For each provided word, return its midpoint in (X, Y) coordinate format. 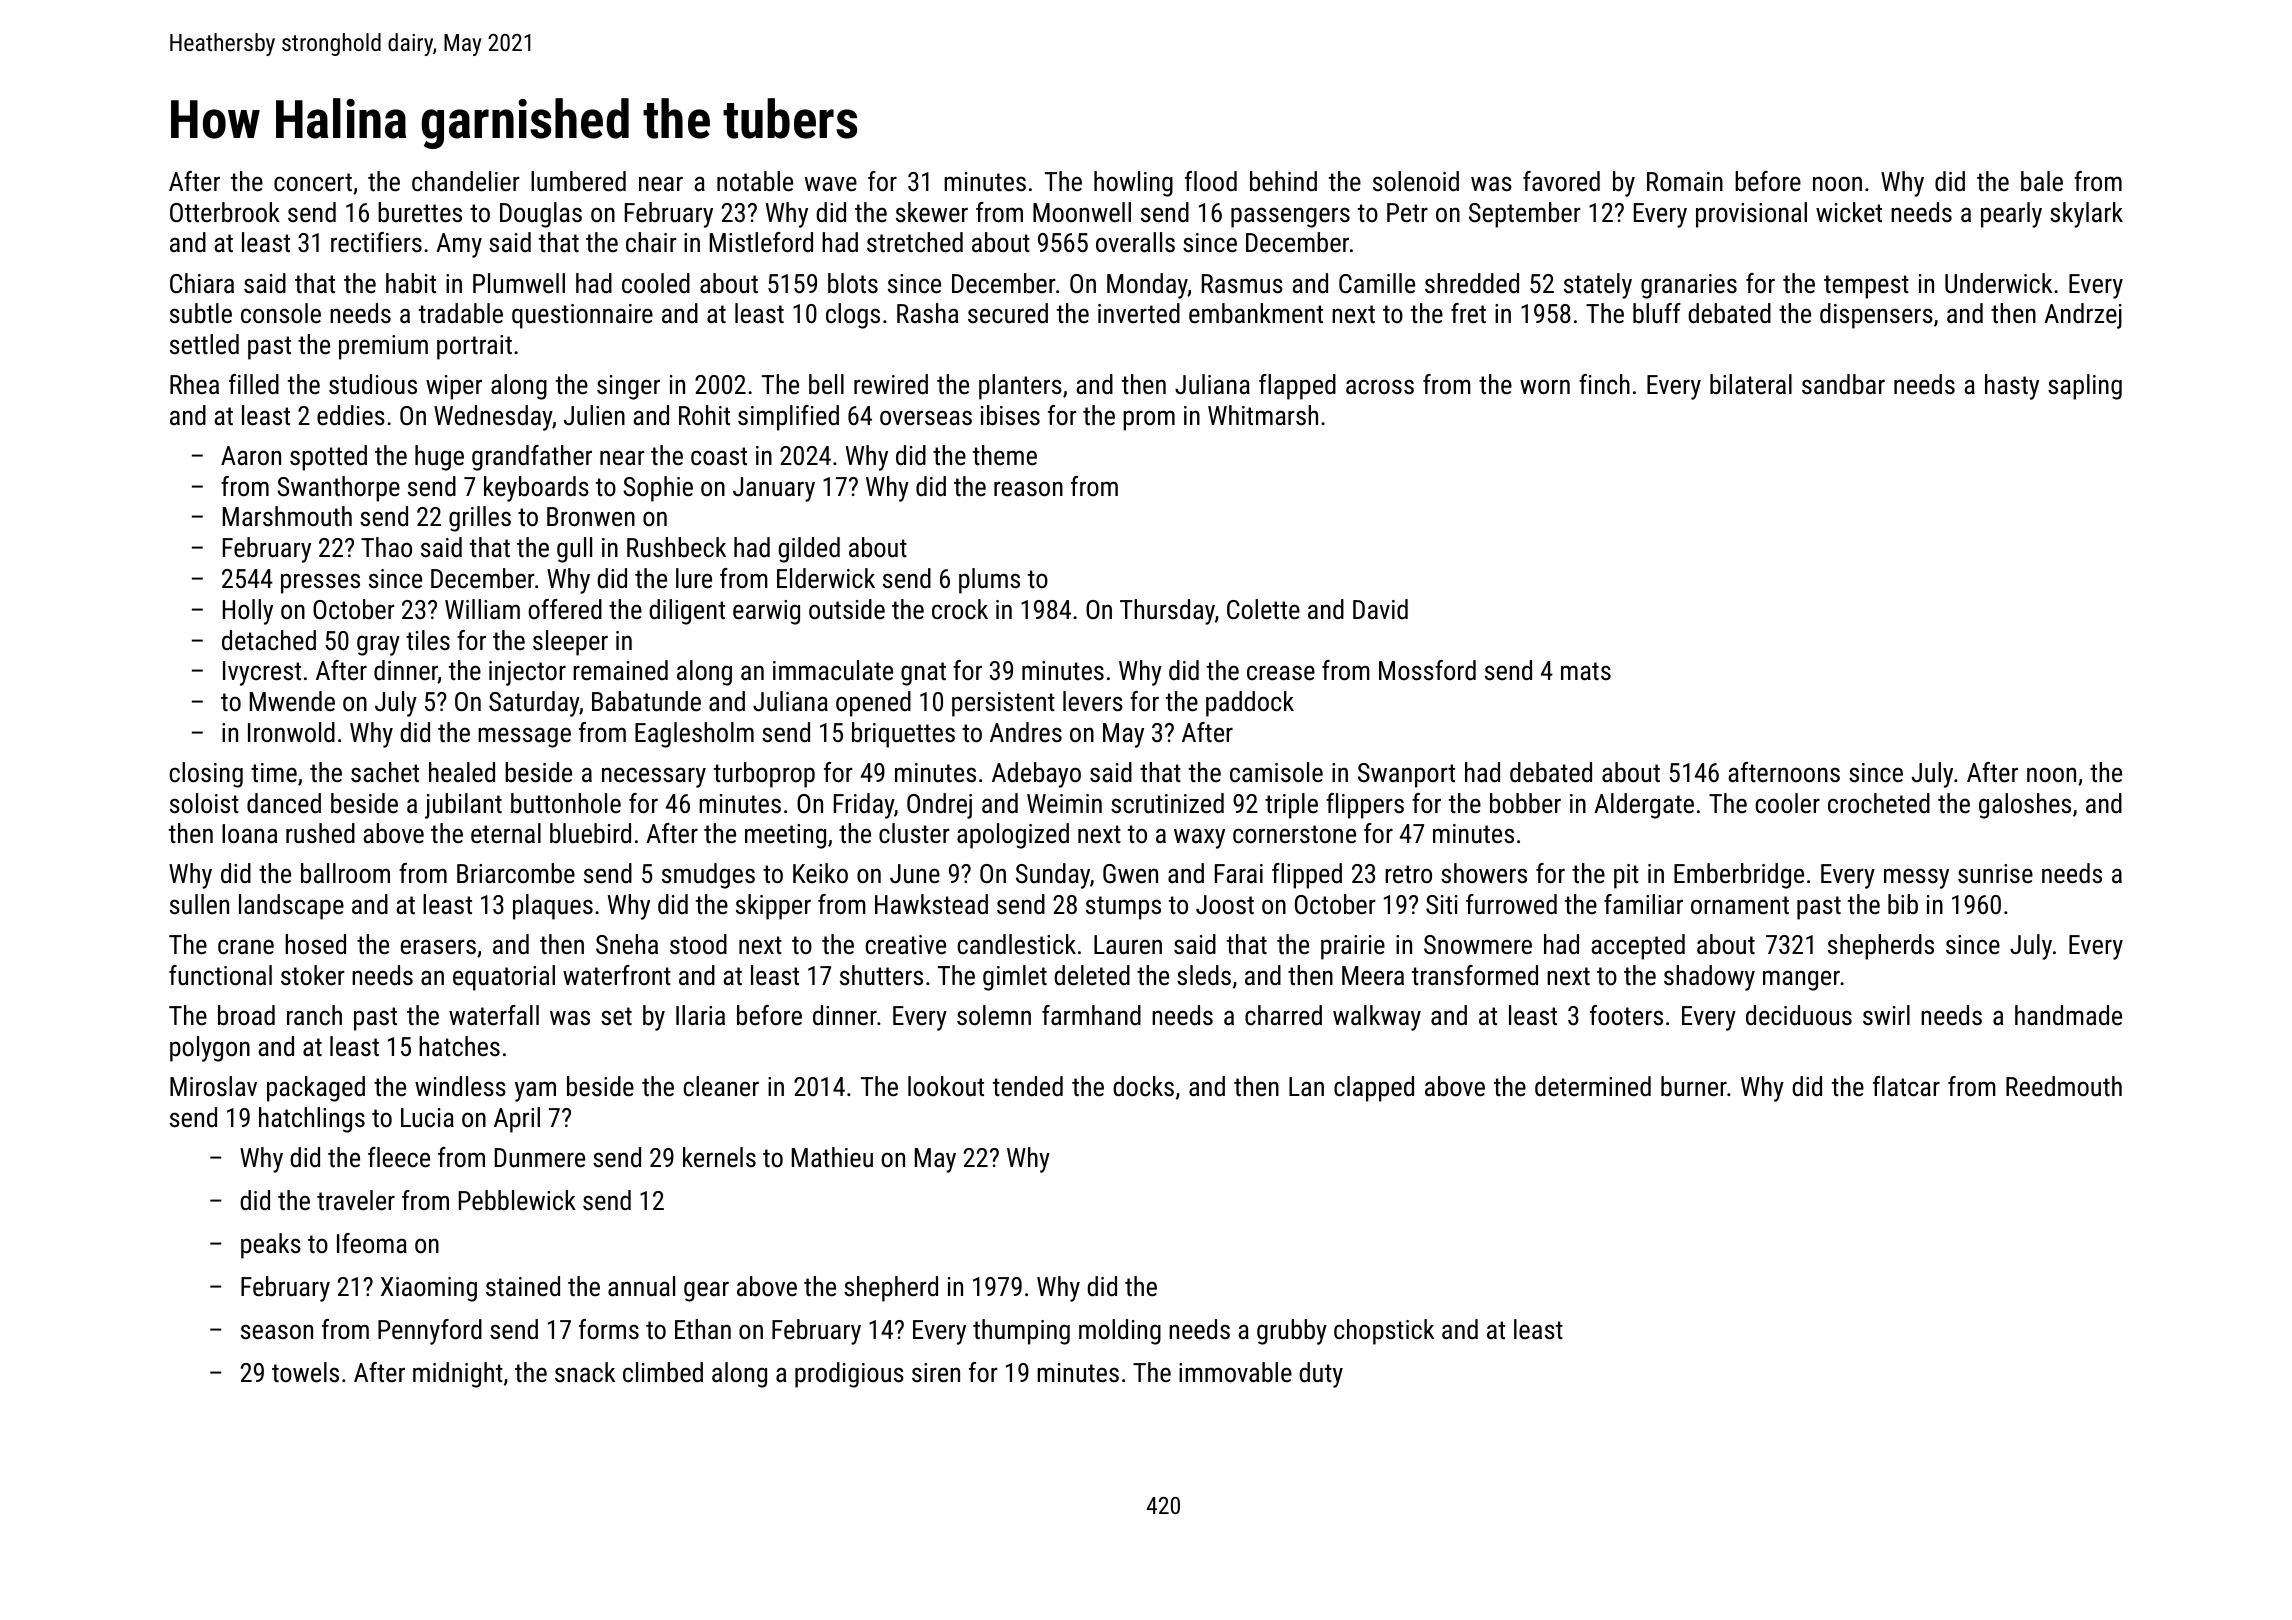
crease (1281, 673)
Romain (1685, 181)
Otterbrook (225, 212)
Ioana (249, 834)
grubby (1292, 1332)
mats (1586, 671)
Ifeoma (372, 1243)
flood (1211, 181)
